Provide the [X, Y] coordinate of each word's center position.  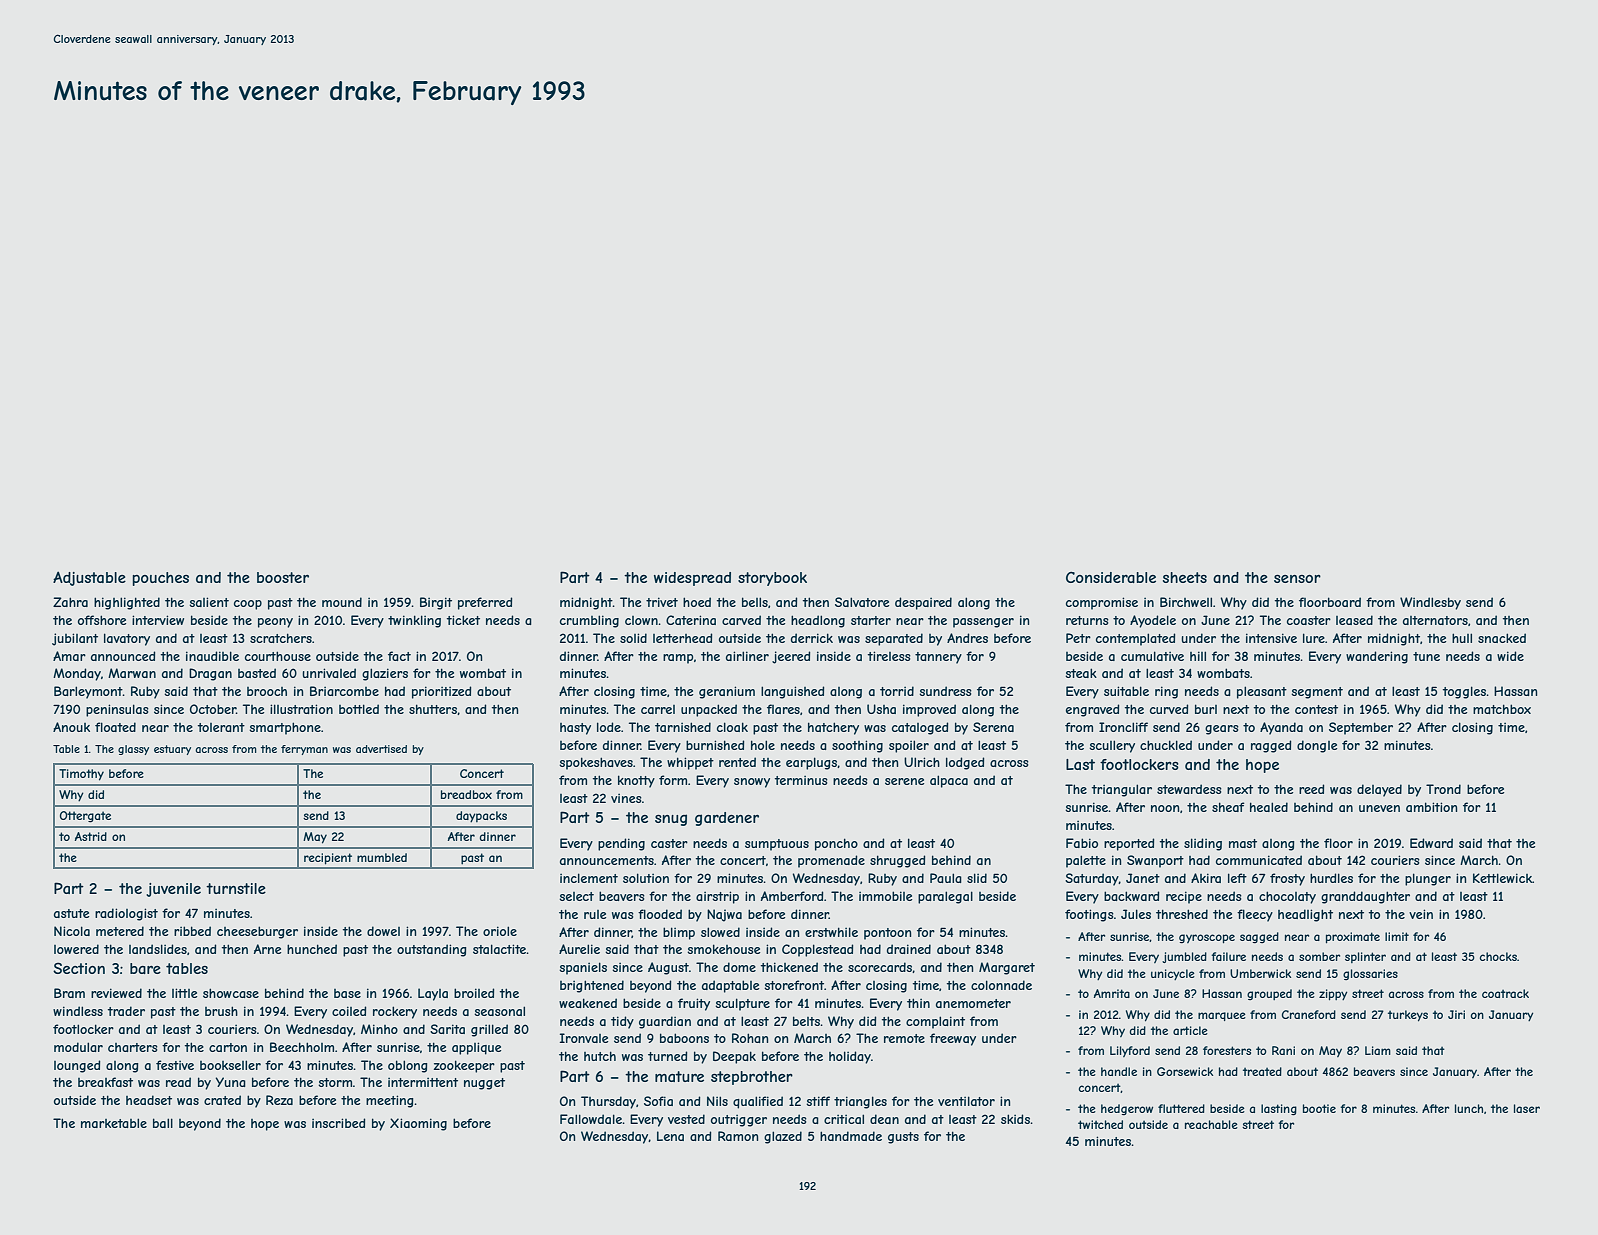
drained [909, 949]
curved [1169, 709]
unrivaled [329, 673]
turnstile [236, 888]
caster [669, 843]
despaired [923, 603]
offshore [102, 620]
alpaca [949, 781]
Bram [69, 993]
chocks [1498, 956]
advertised [381, 749]
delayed [1379, 790]
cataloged [920, 728]
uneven [1379, 808]
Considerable [1111, 577]
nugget [484, 1084]
